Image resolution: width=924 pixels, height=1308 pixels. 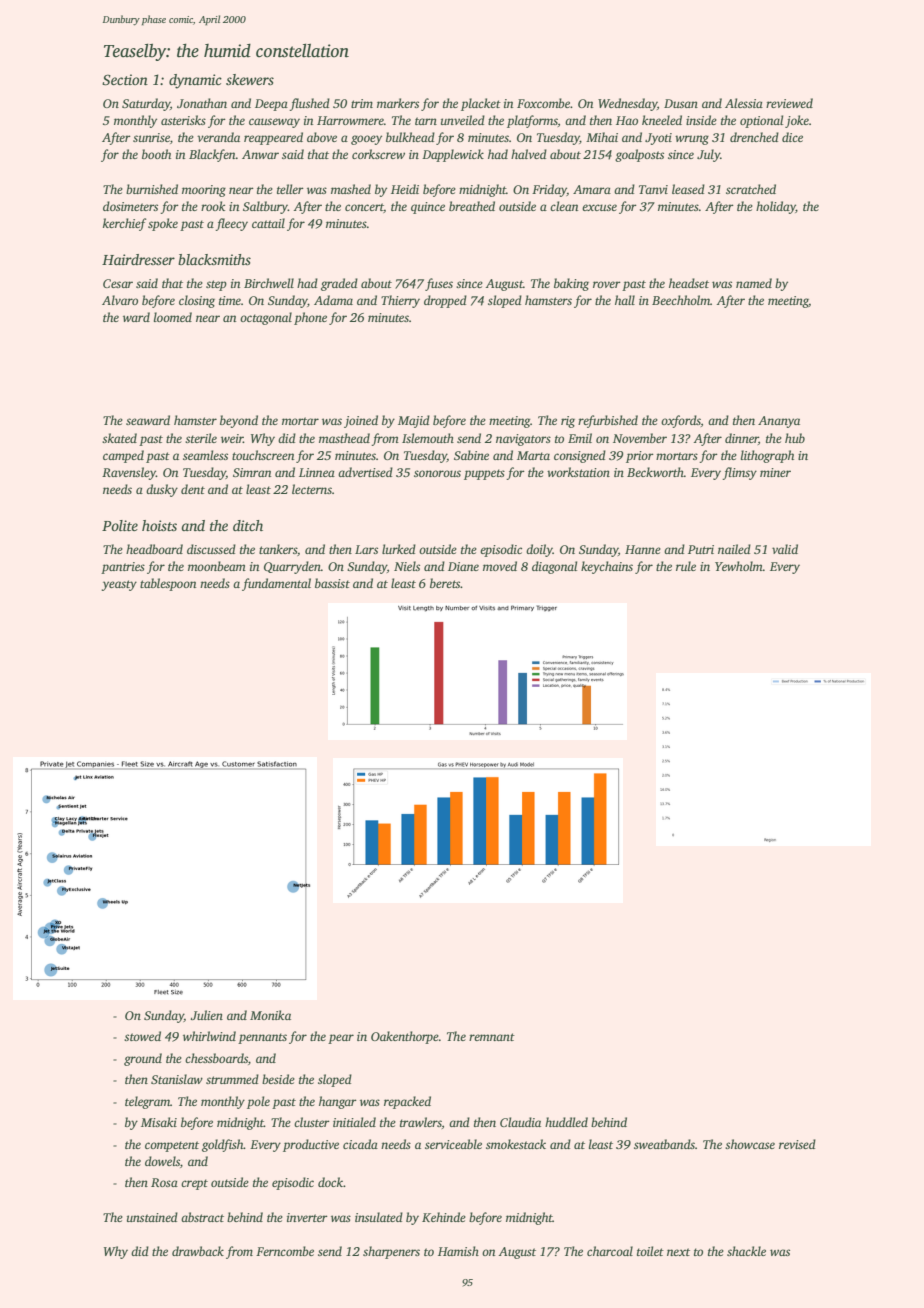 I want to click on remnant, so click(x=492, y=1037).
